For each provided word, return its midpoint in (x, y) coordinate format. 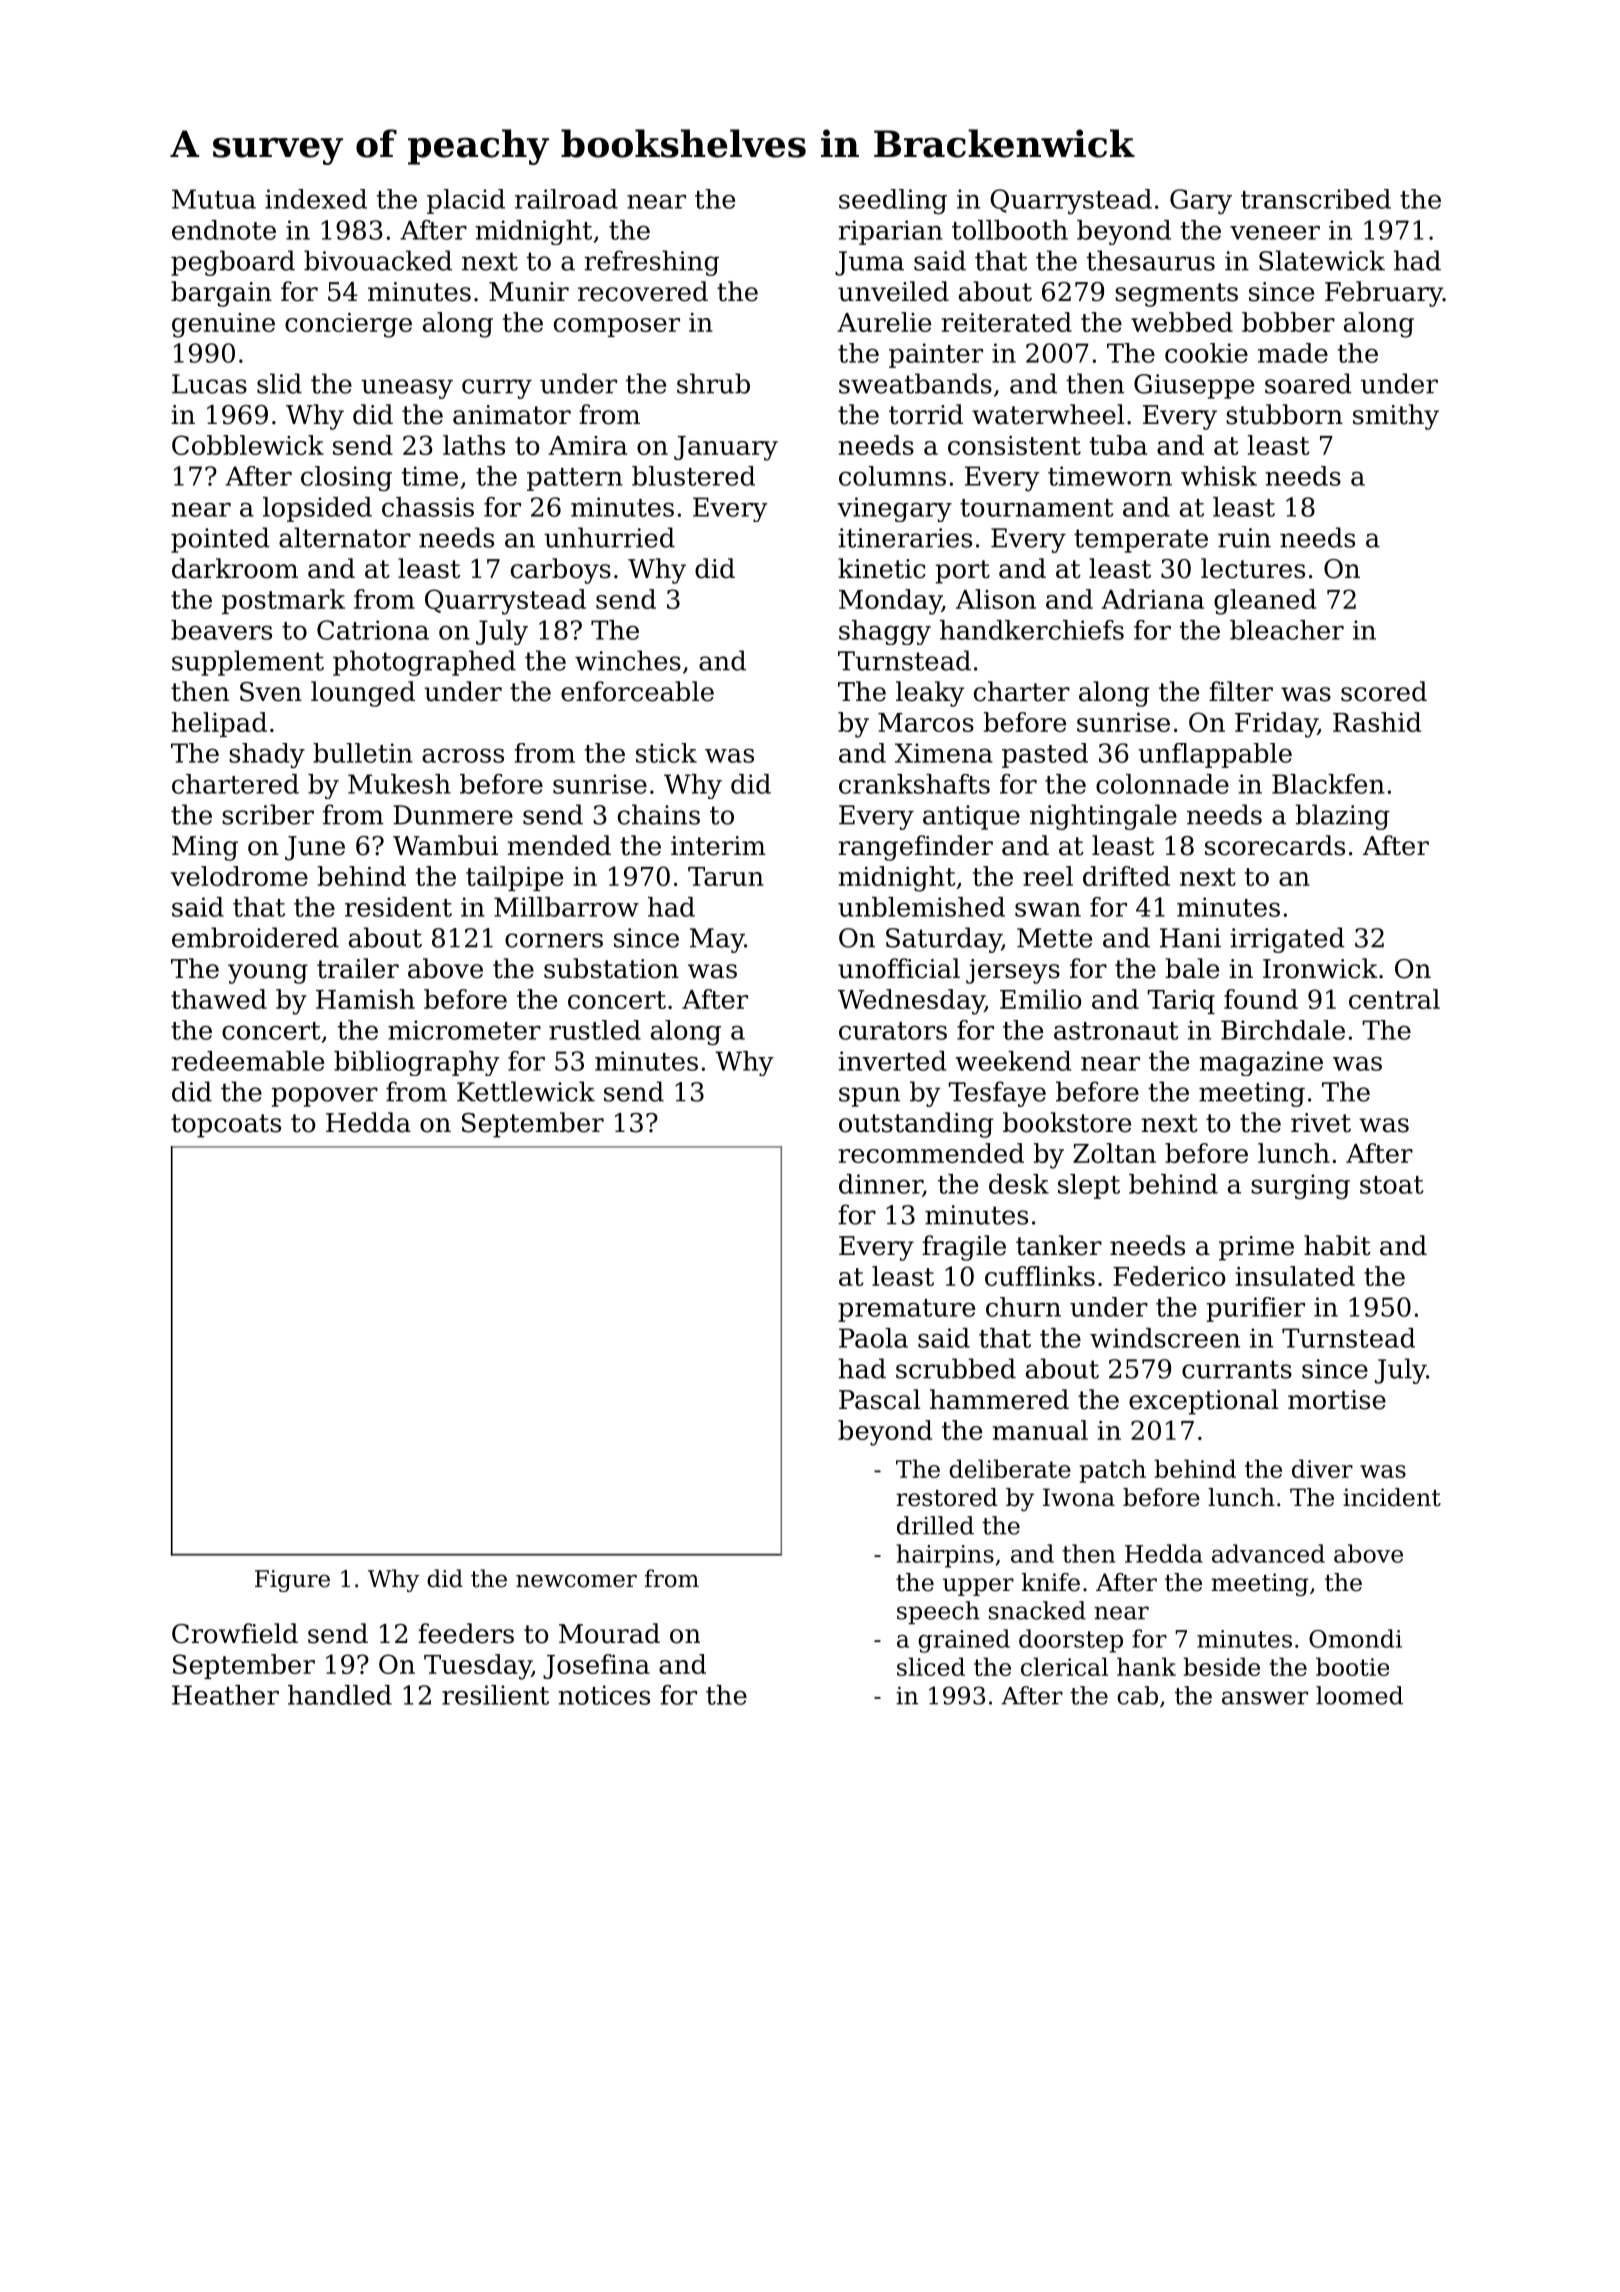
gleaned (1265, 602)
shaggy (885, 632)
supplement (248, 663)
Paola (873, 1338)
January (726, 448)
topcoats (226, 1126)
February (1384, 294)
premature (906, 1310)
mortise (1337, 1400)
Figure (292, 1581)
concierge (348, 325)
